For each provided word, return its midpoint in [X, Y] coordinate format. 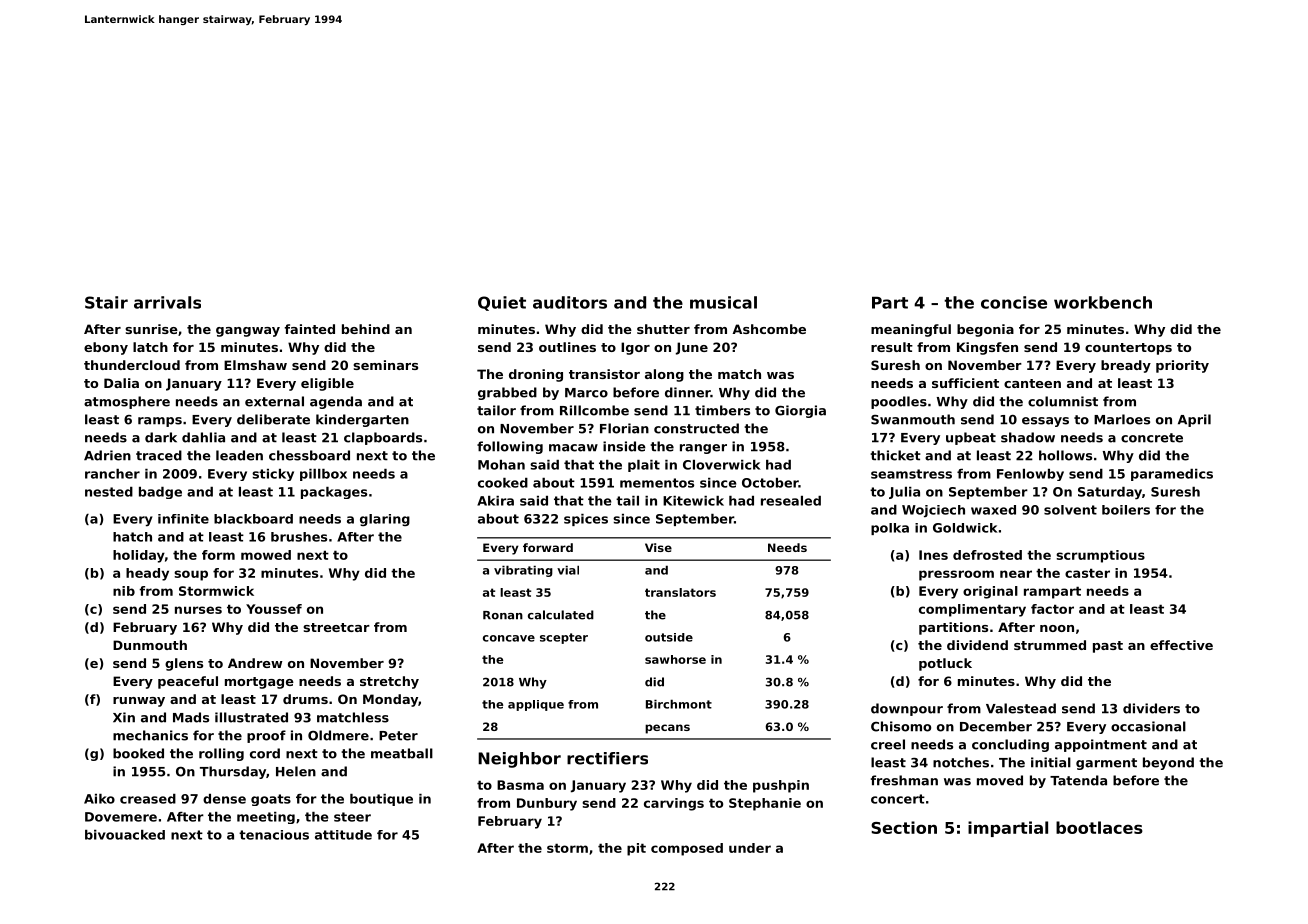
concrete [1152, 438]
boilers [1126, 510]
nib [124, 591]
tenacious [274, 835]
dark [161, 437]
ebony [106, 348]
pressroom [956, 575]
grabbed [507, 393]
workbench [1103, 302]
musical [723, 302]
